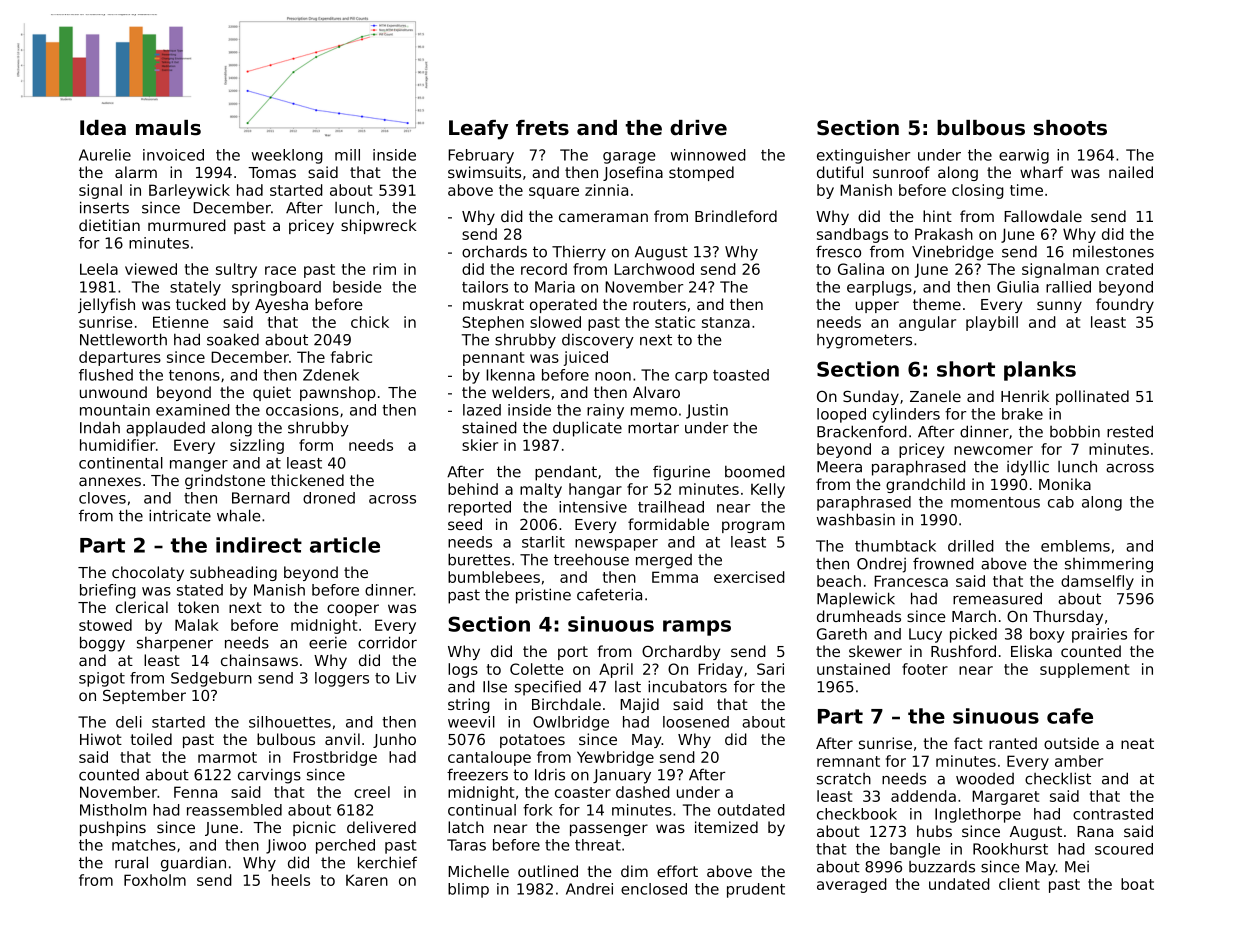 The image size is (1233, 952). Describe the element at coordinates (1025, 396) in the screenshot. I see `Henrik` at that location.
